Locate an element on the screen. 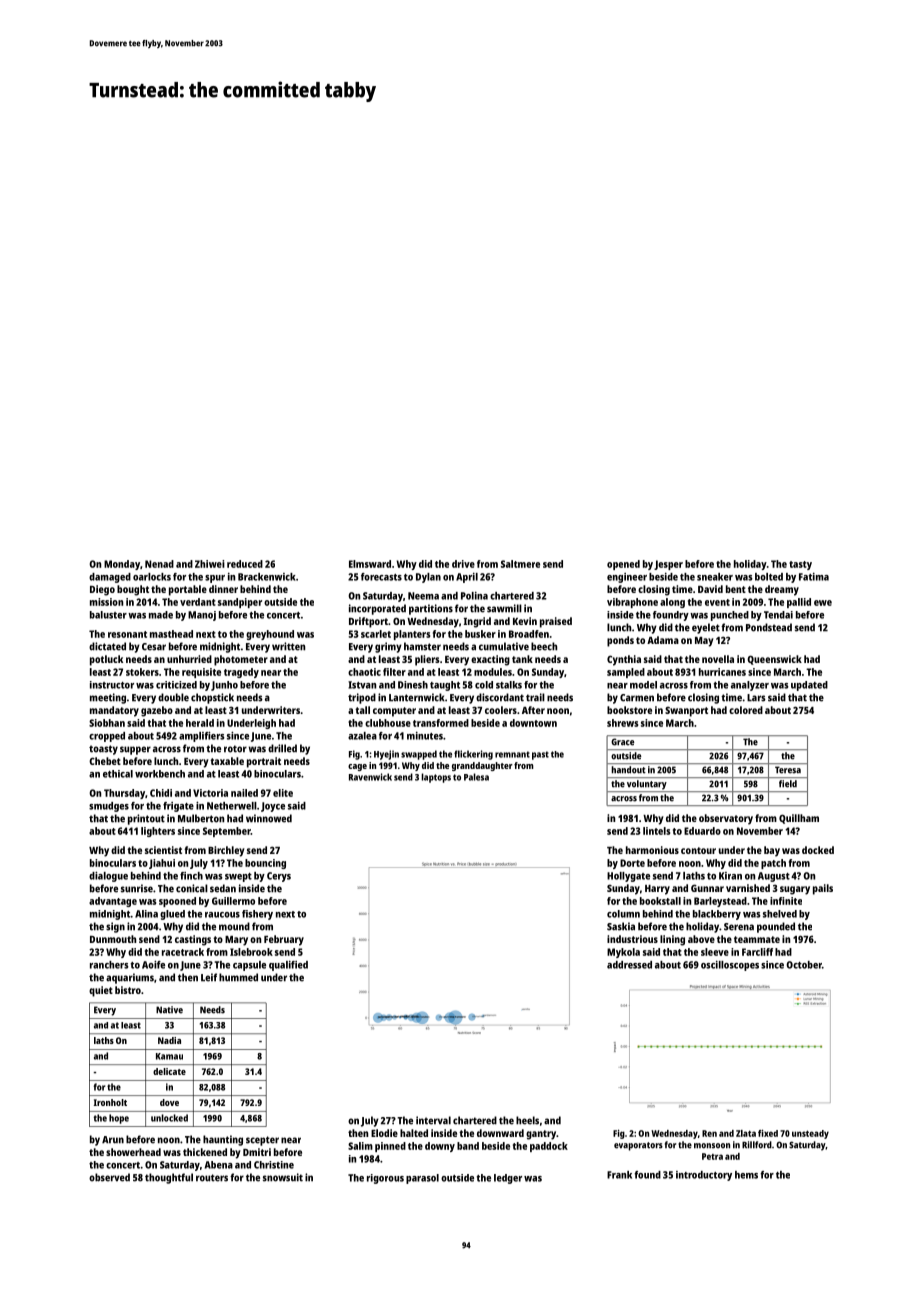  Queenswick is located at coordinates (774, 660).
